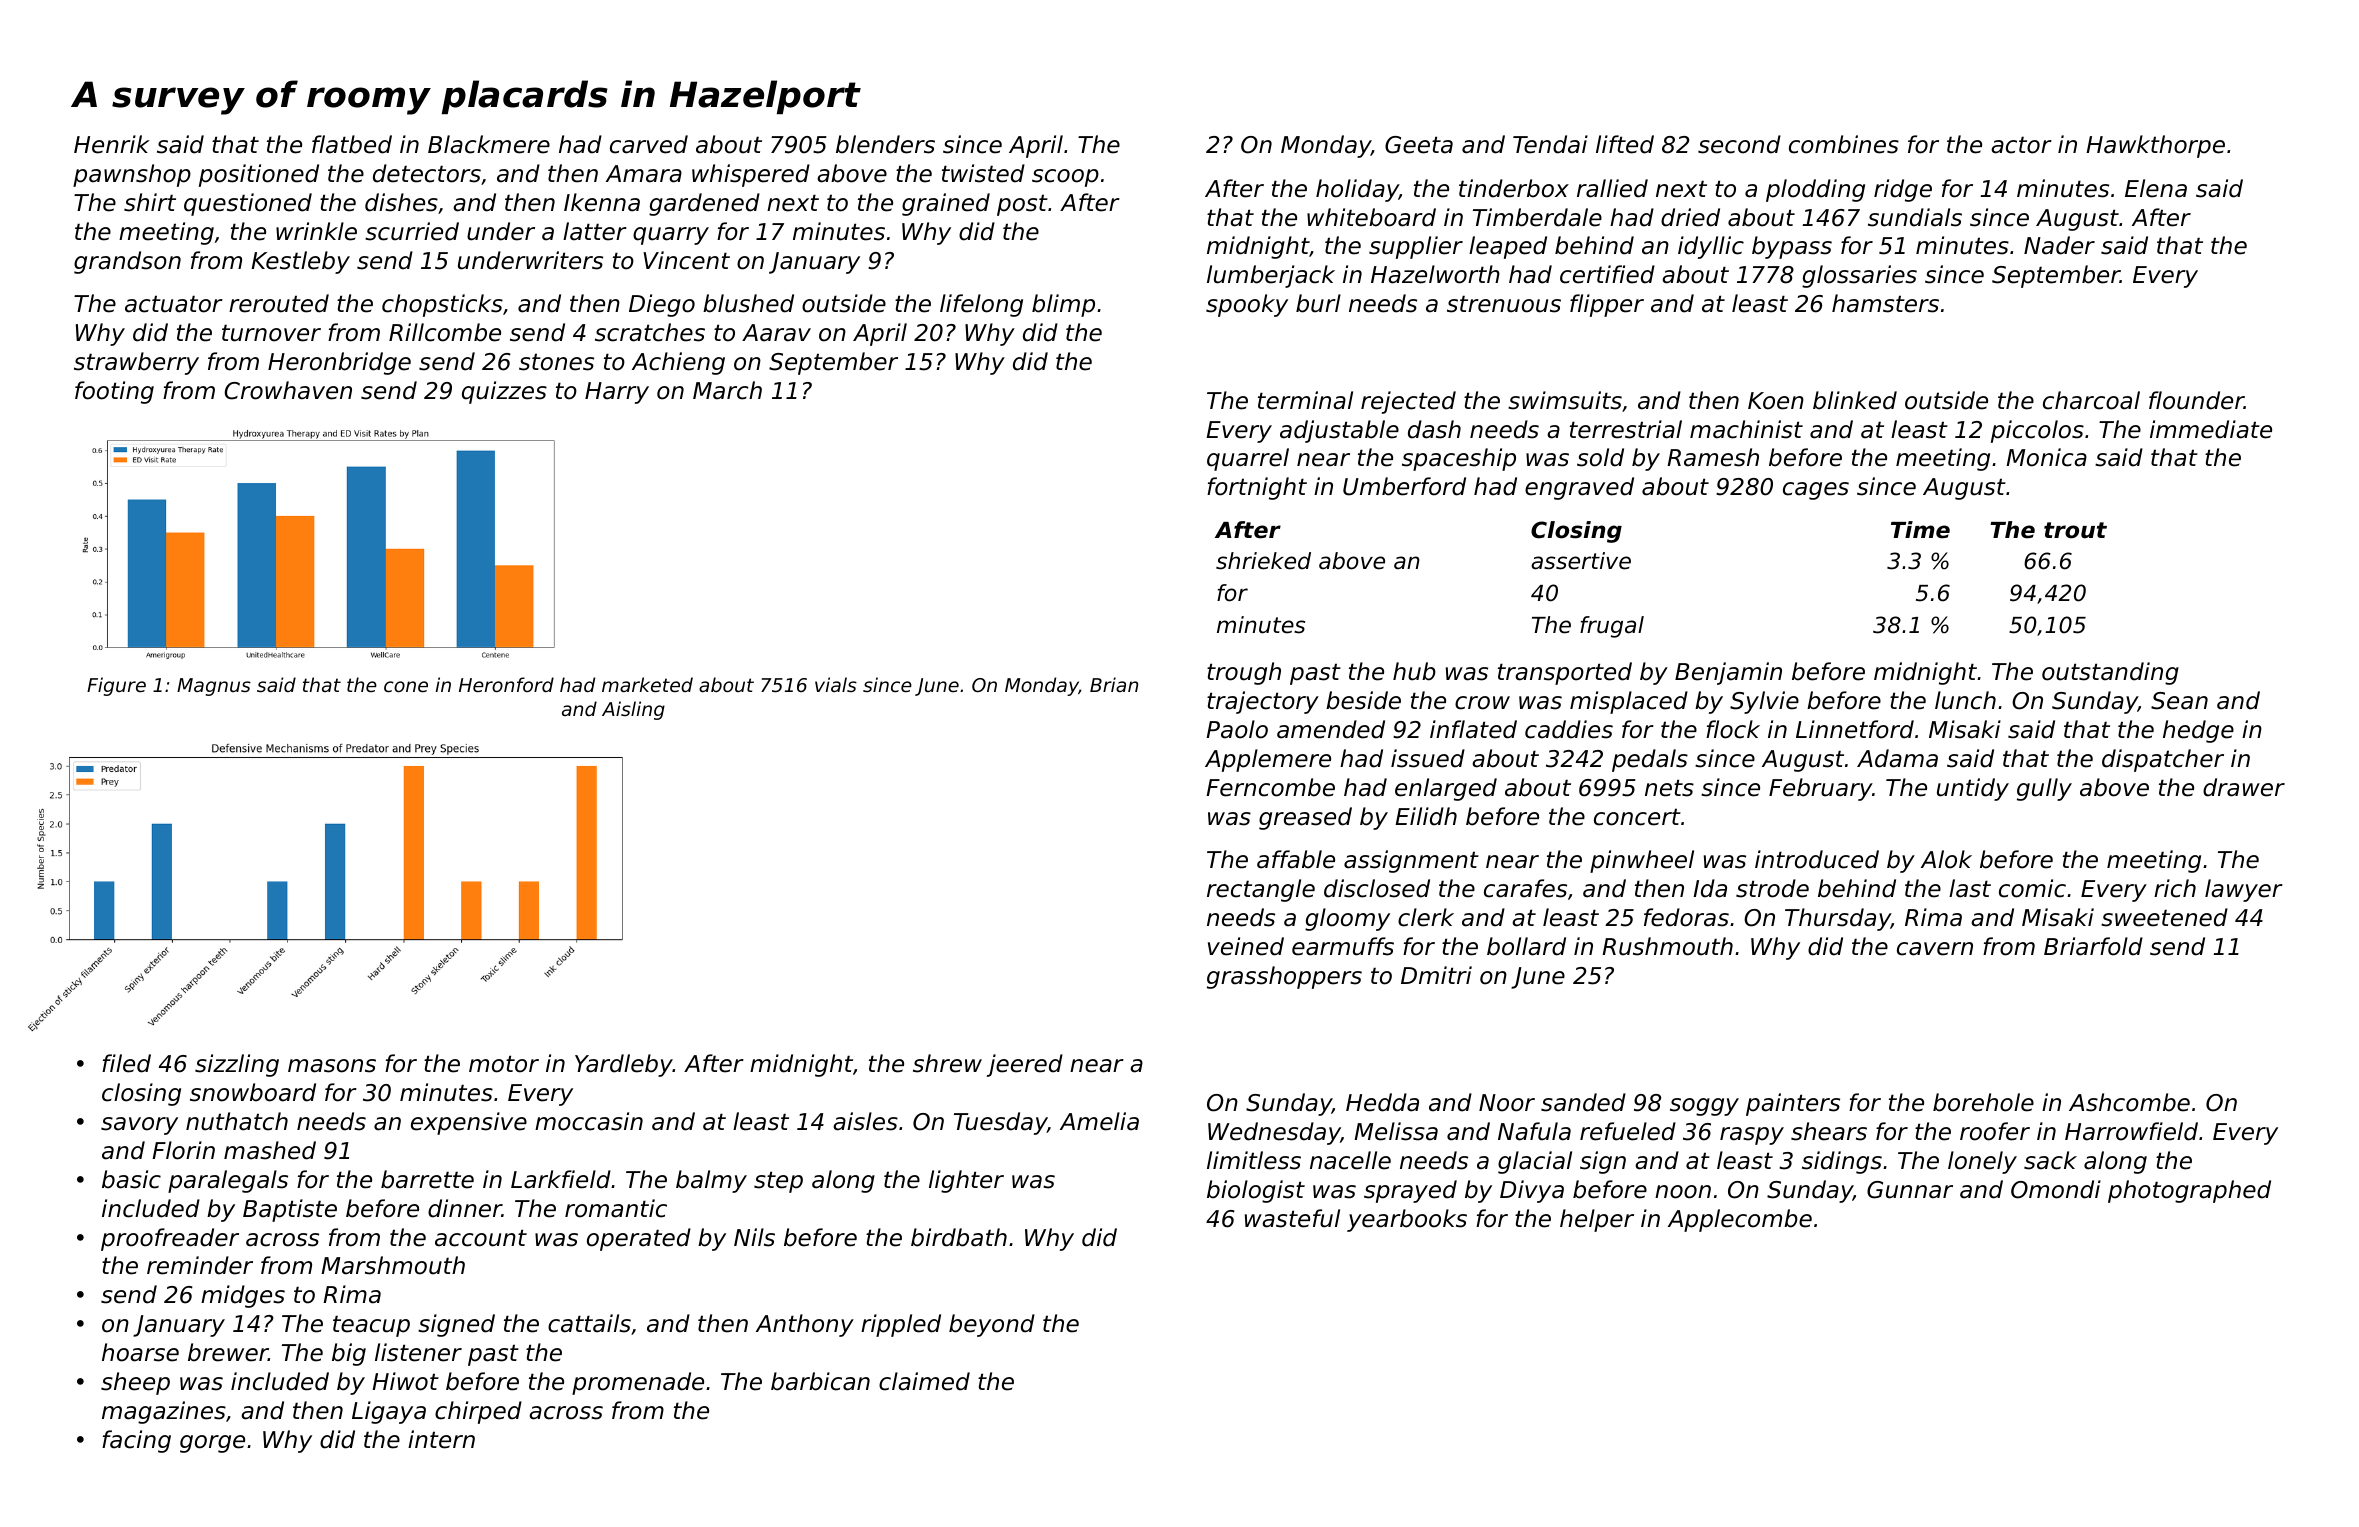 The height and width of the image is (1527, 2359). What do you see at coordinates (644, 174) in the image?
I see `Amara` at bounding box center [644, 174].
